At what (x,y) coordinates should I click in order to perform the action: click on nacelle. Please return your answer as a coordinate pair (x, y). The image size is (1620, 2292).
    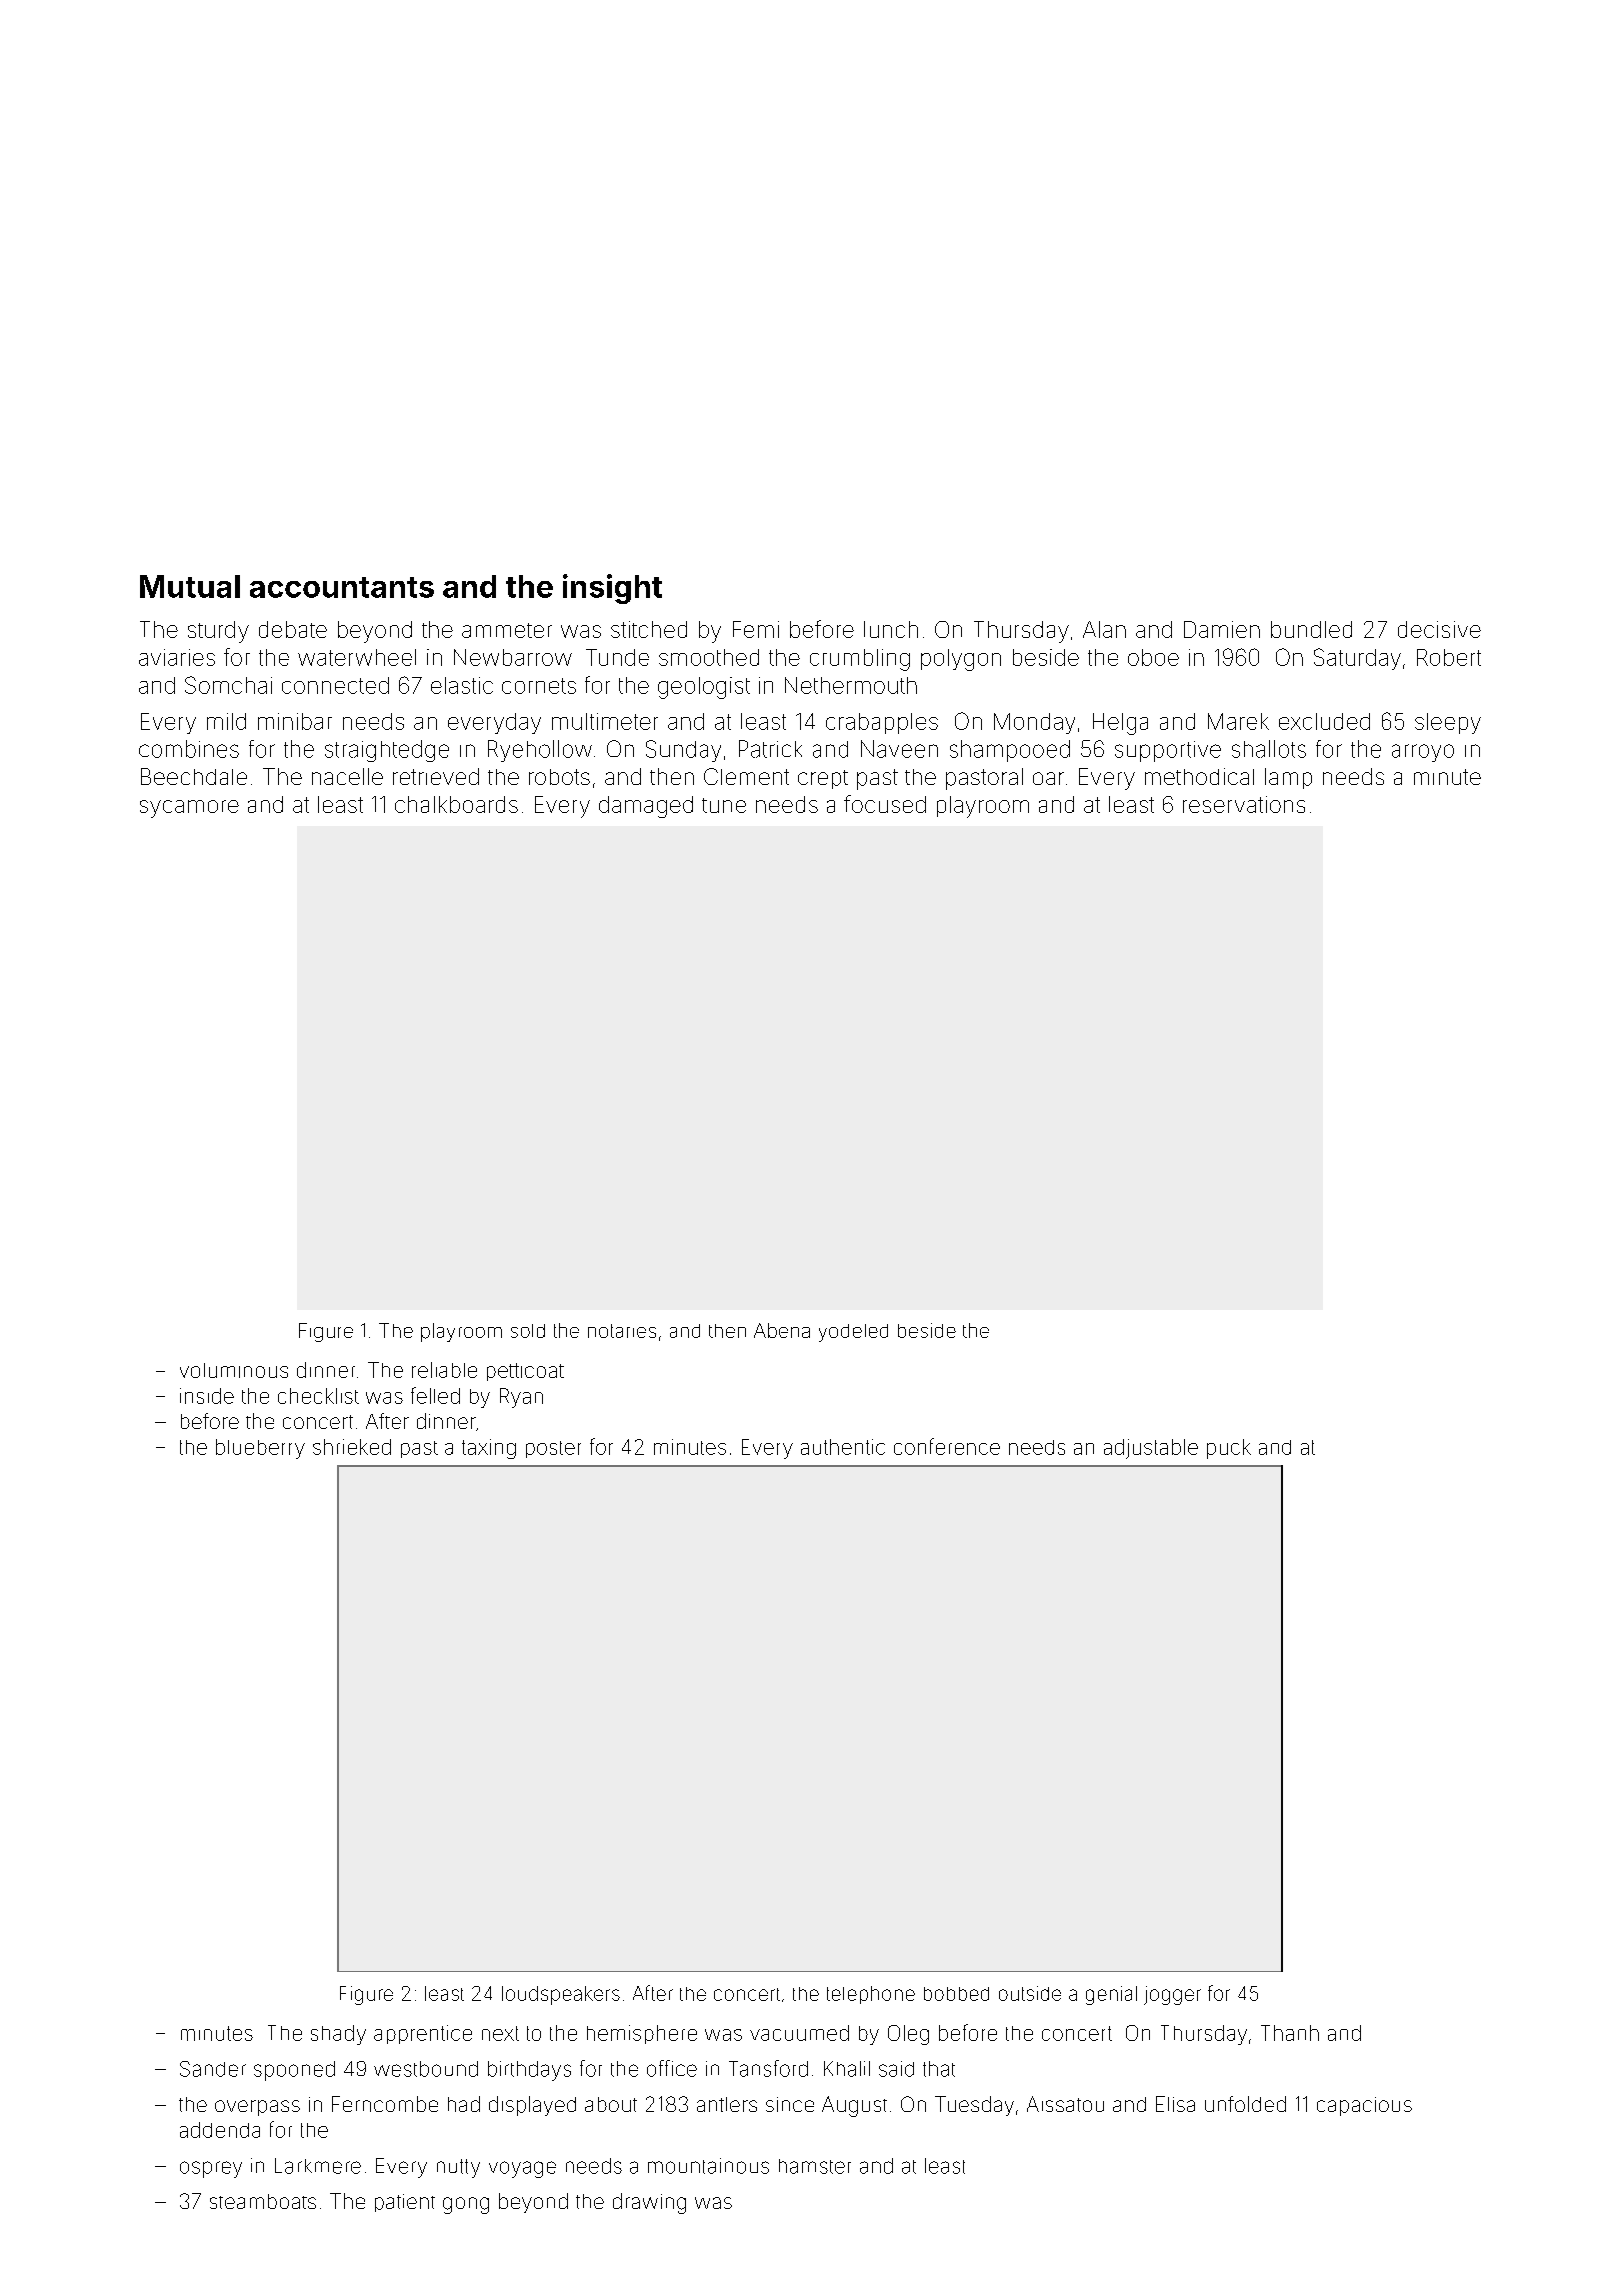
    Looking at the image, I should click on (347, 776).
